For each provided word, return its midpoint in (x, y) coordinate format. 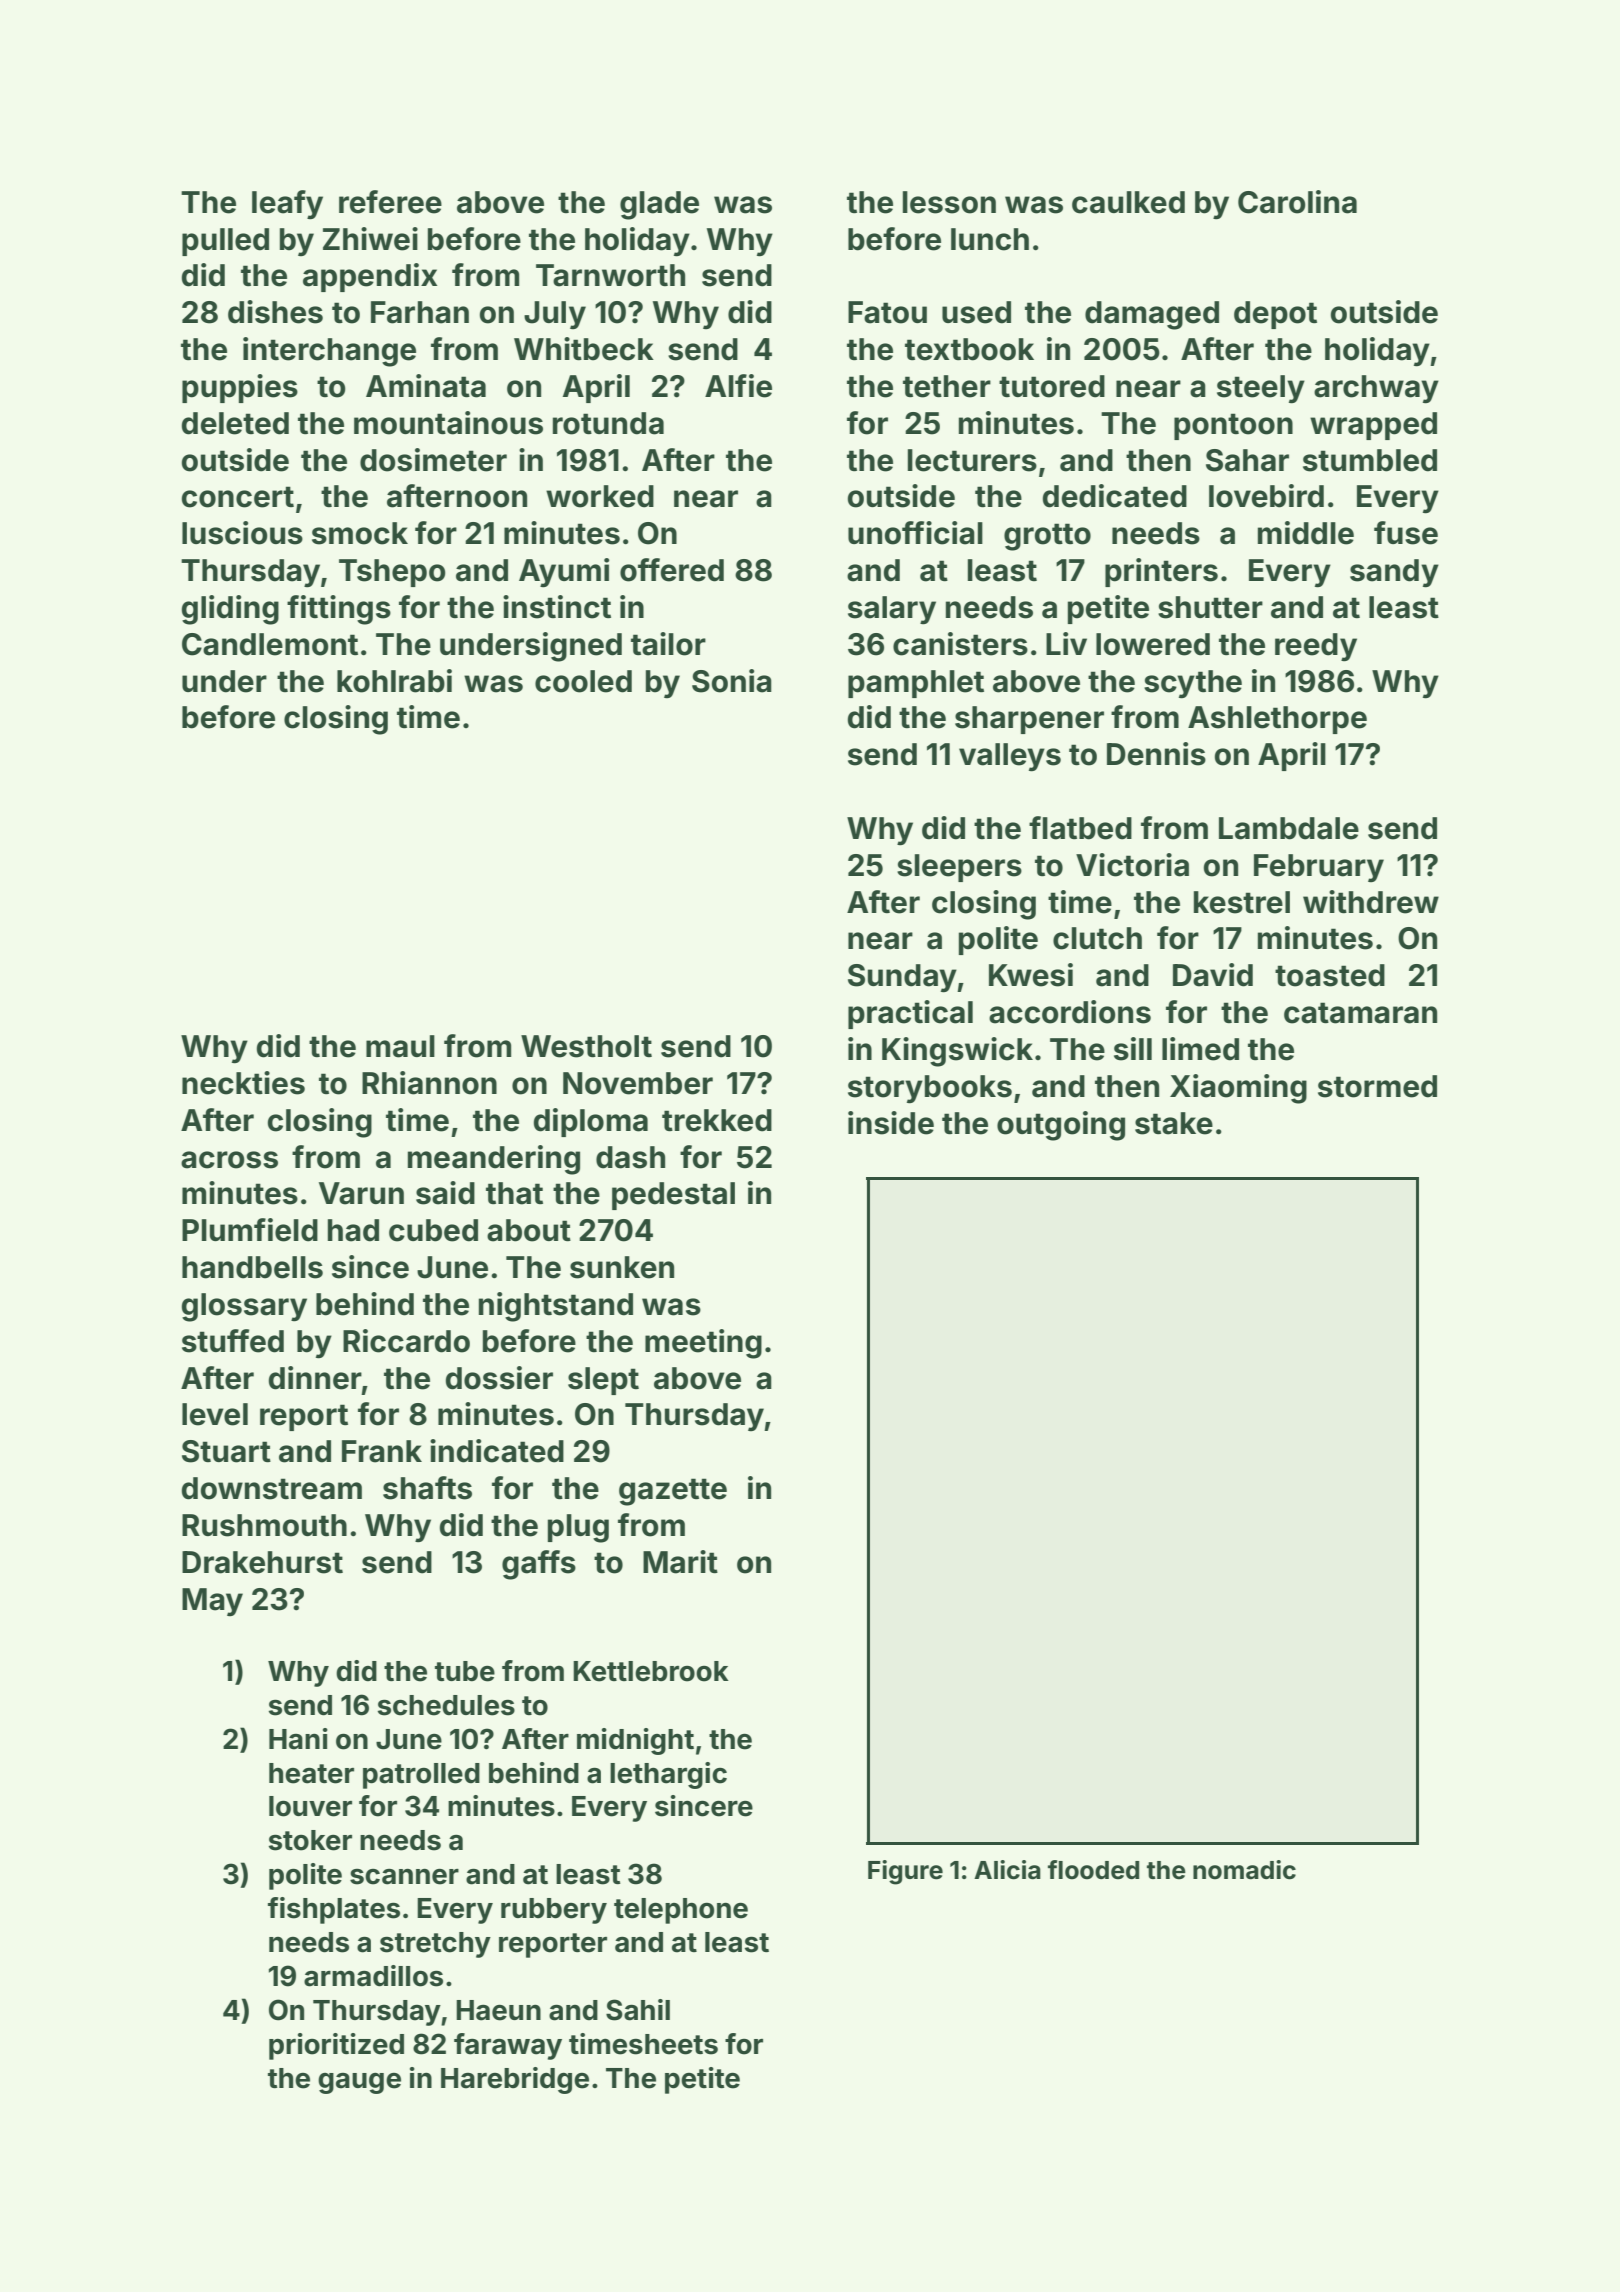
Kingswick (957, 1052)
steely (1261, 389)
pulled (225, 242)
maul (400, 1046)
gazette (673, 1492)
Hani (298, 1739)
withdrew (1371, 902)
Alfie (738, 386)
